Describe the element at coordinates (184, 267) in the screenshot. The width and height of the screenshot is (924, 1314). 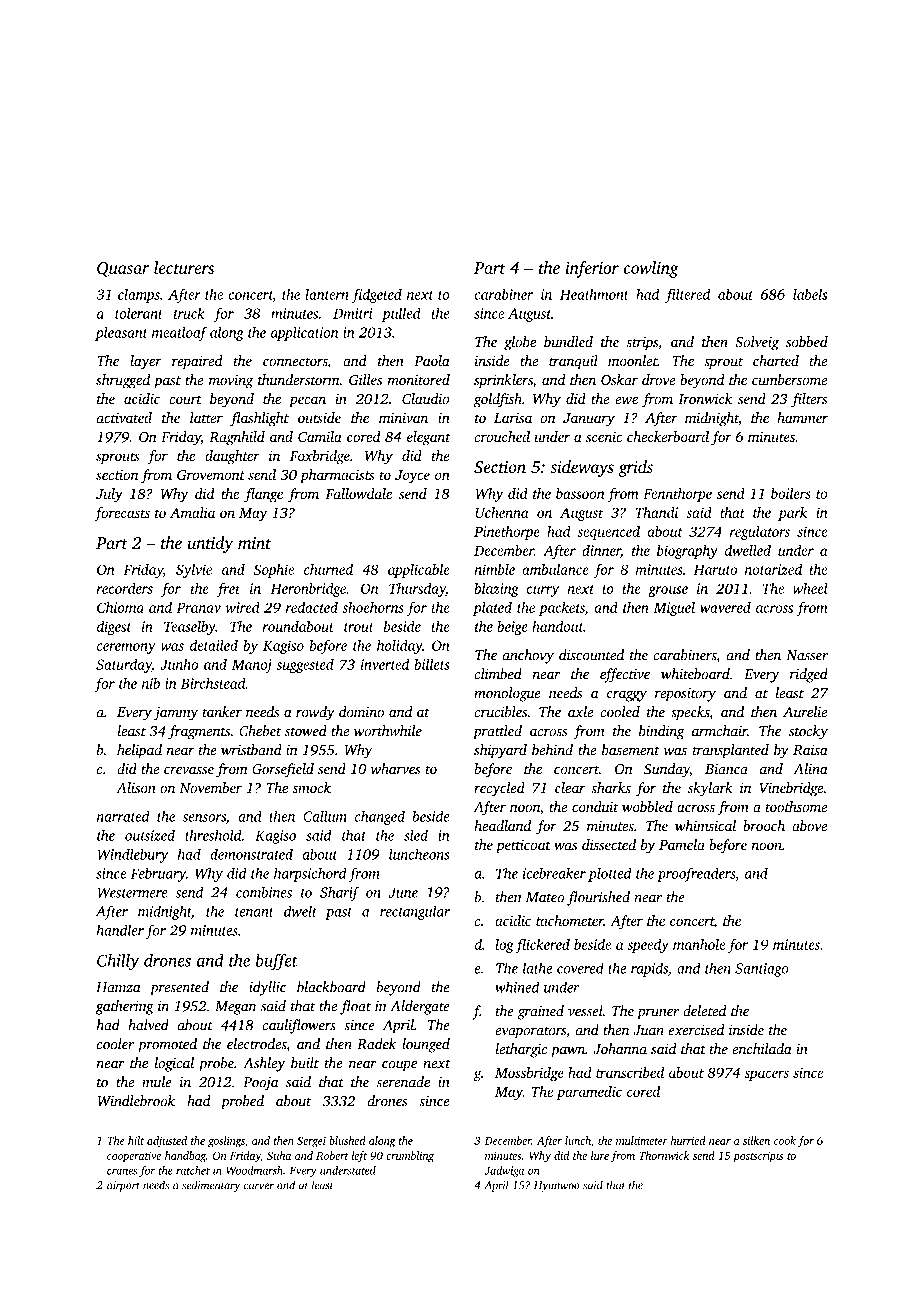
I see `lecturers` at that location.
